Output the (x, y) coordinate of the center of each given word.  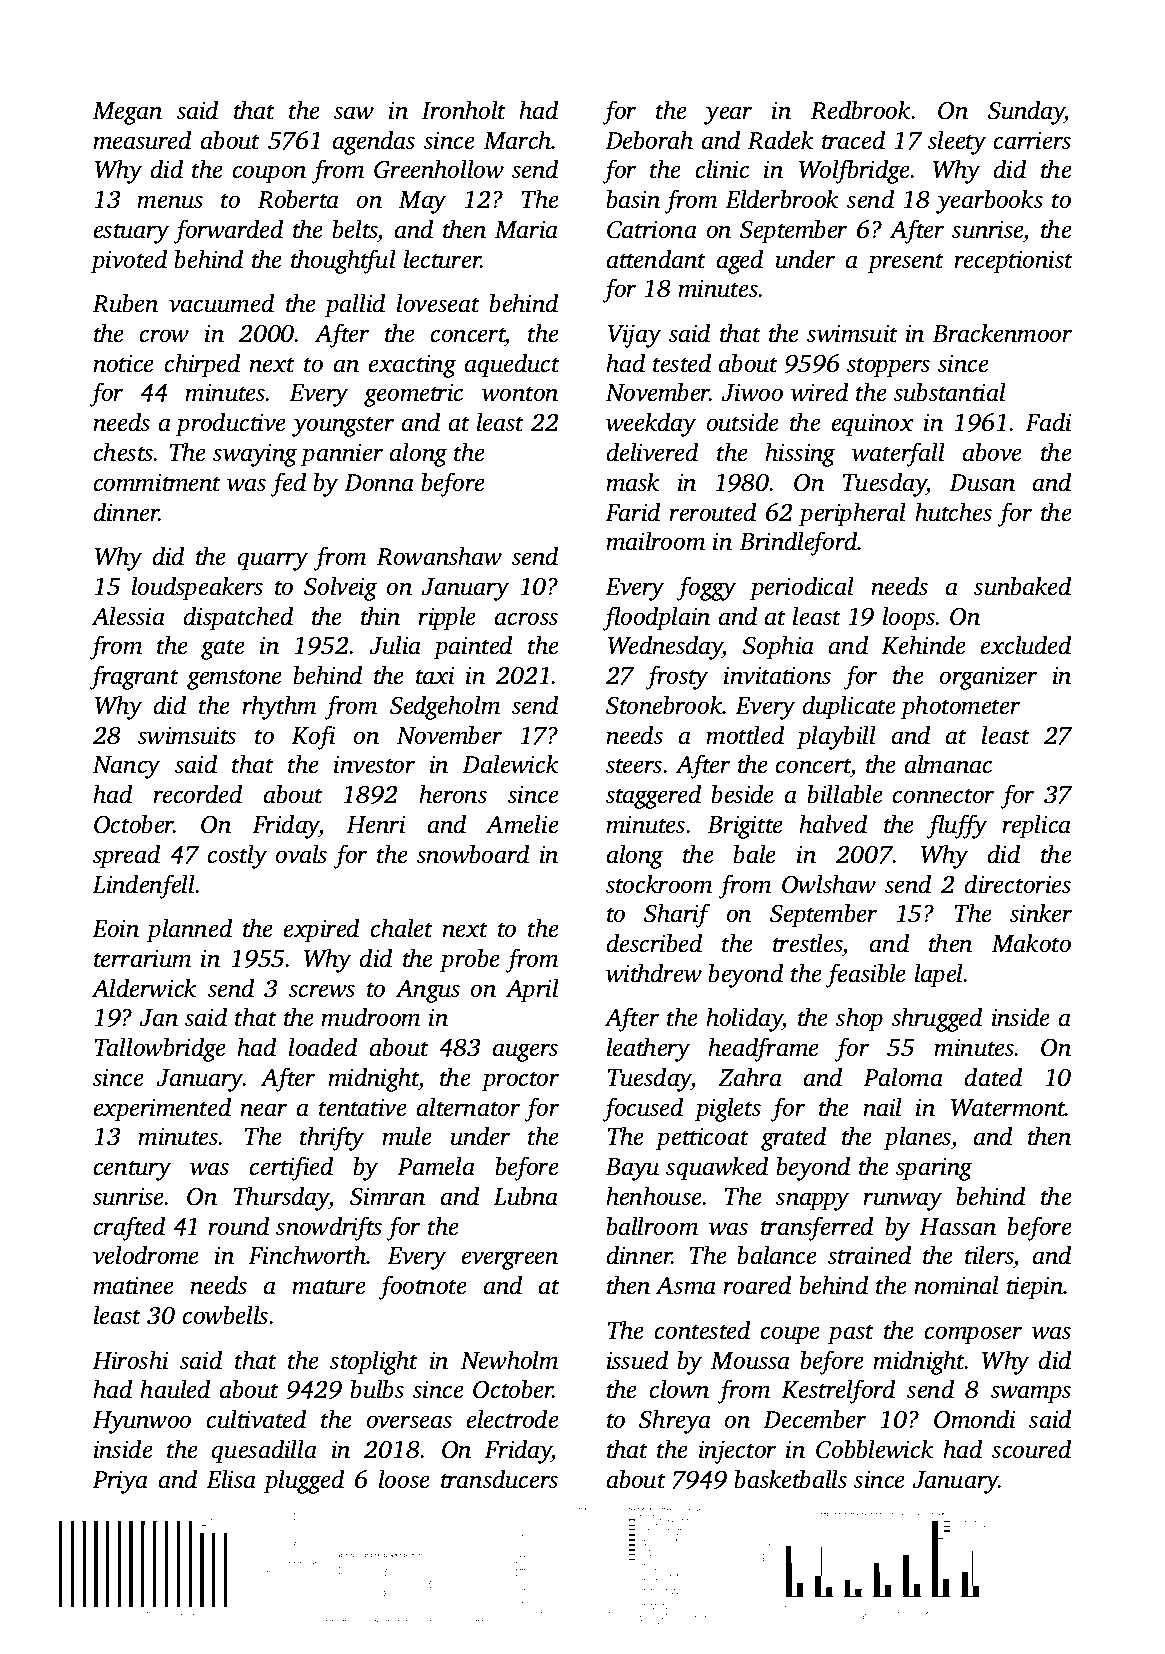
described (654, 943)
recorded (197, 794)
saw (354, 113)
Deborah (649, 140)
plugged (304, 1481)
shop (859, 1019)
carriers (1032, 140)
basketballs (790, 1479)
